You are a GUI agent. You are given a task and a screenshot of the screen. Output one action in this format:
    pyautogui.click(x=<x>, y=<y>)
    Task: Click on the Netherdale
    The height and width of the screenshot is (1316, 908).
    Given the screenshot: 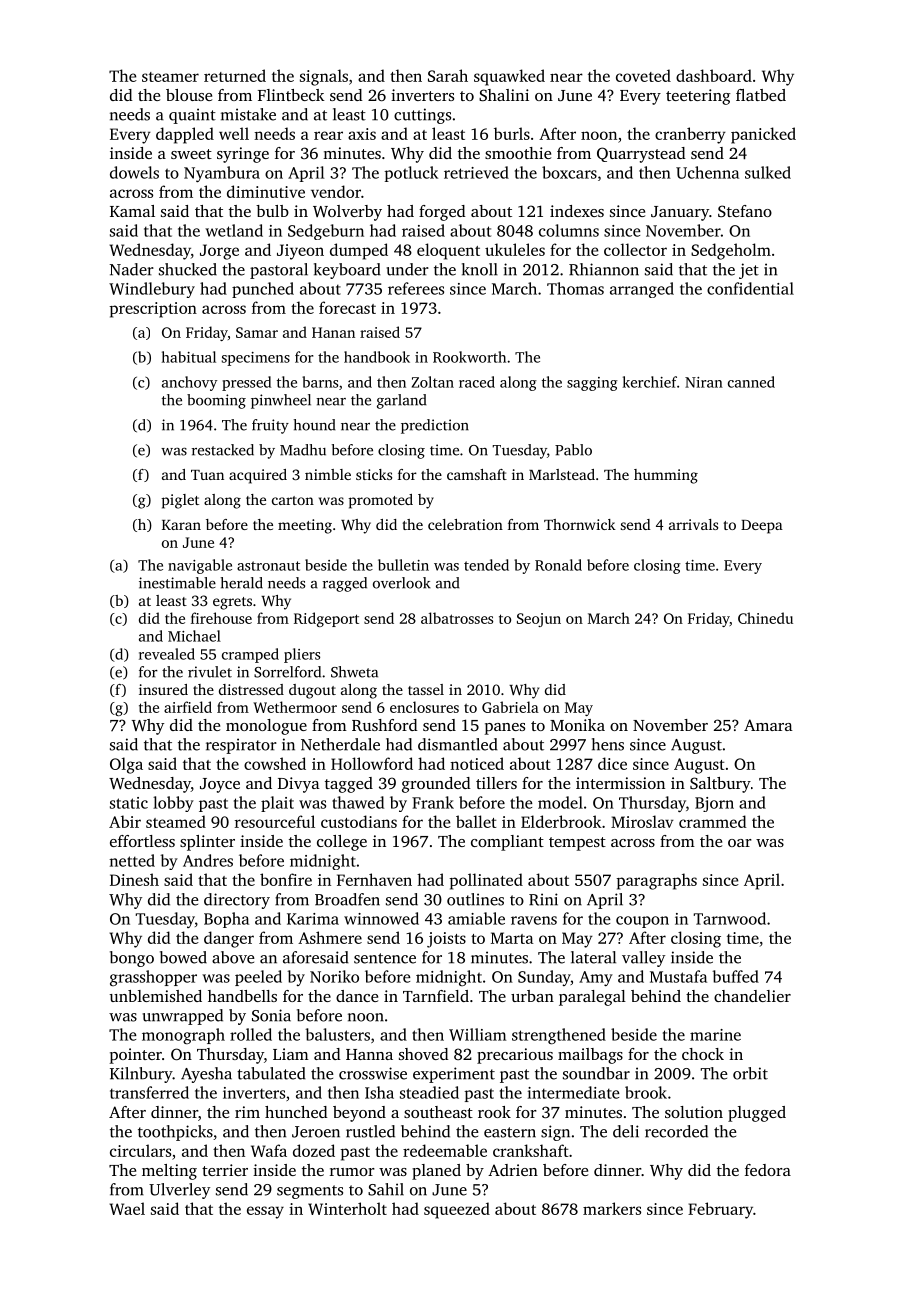 What is the action you would take?
    pyautogui.click(x=340, y=744)
